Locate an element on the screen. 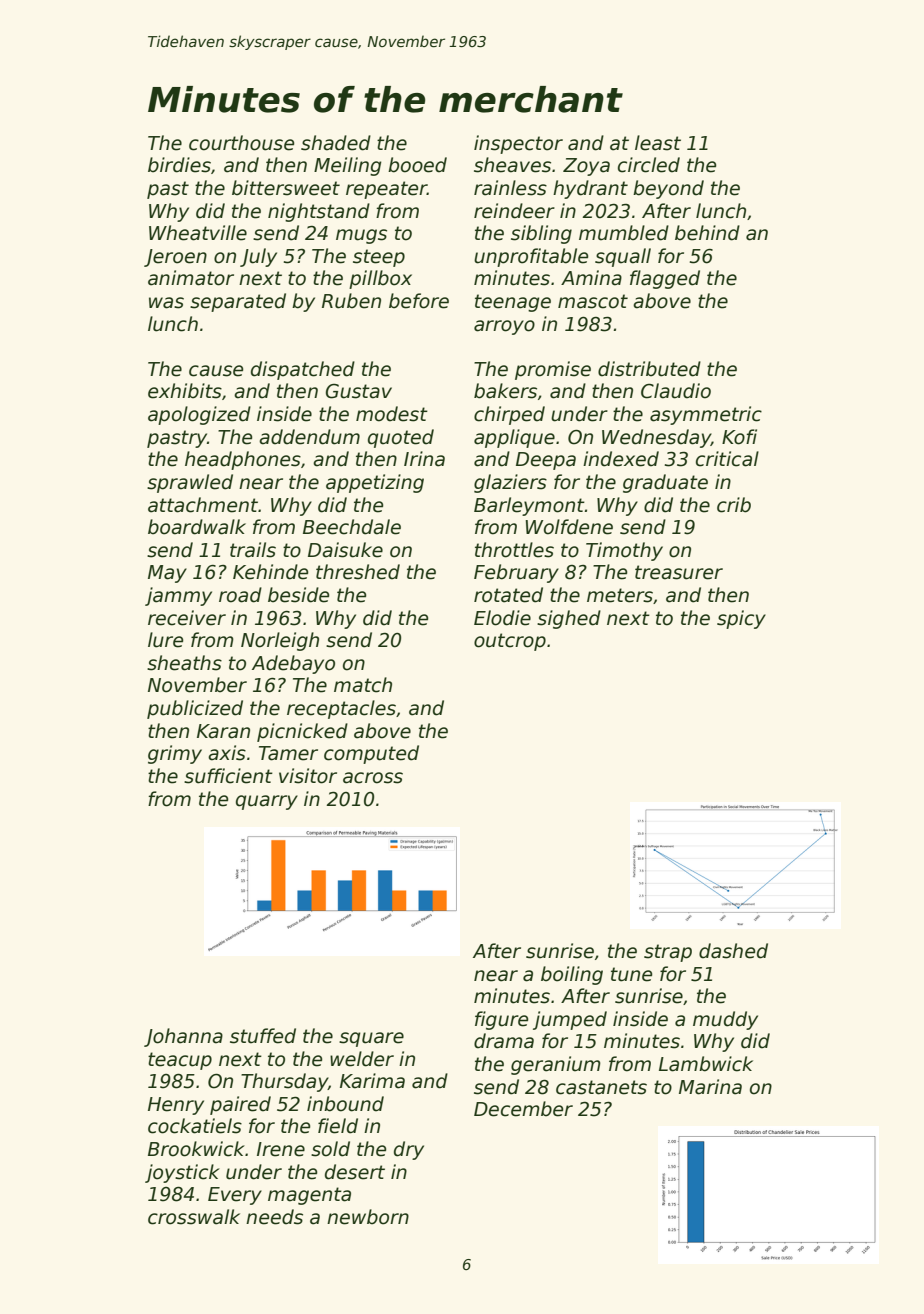 Image resolution: width=924 pixels, height=1314 pixels. Marina is located at coordinates (710, 1087).
